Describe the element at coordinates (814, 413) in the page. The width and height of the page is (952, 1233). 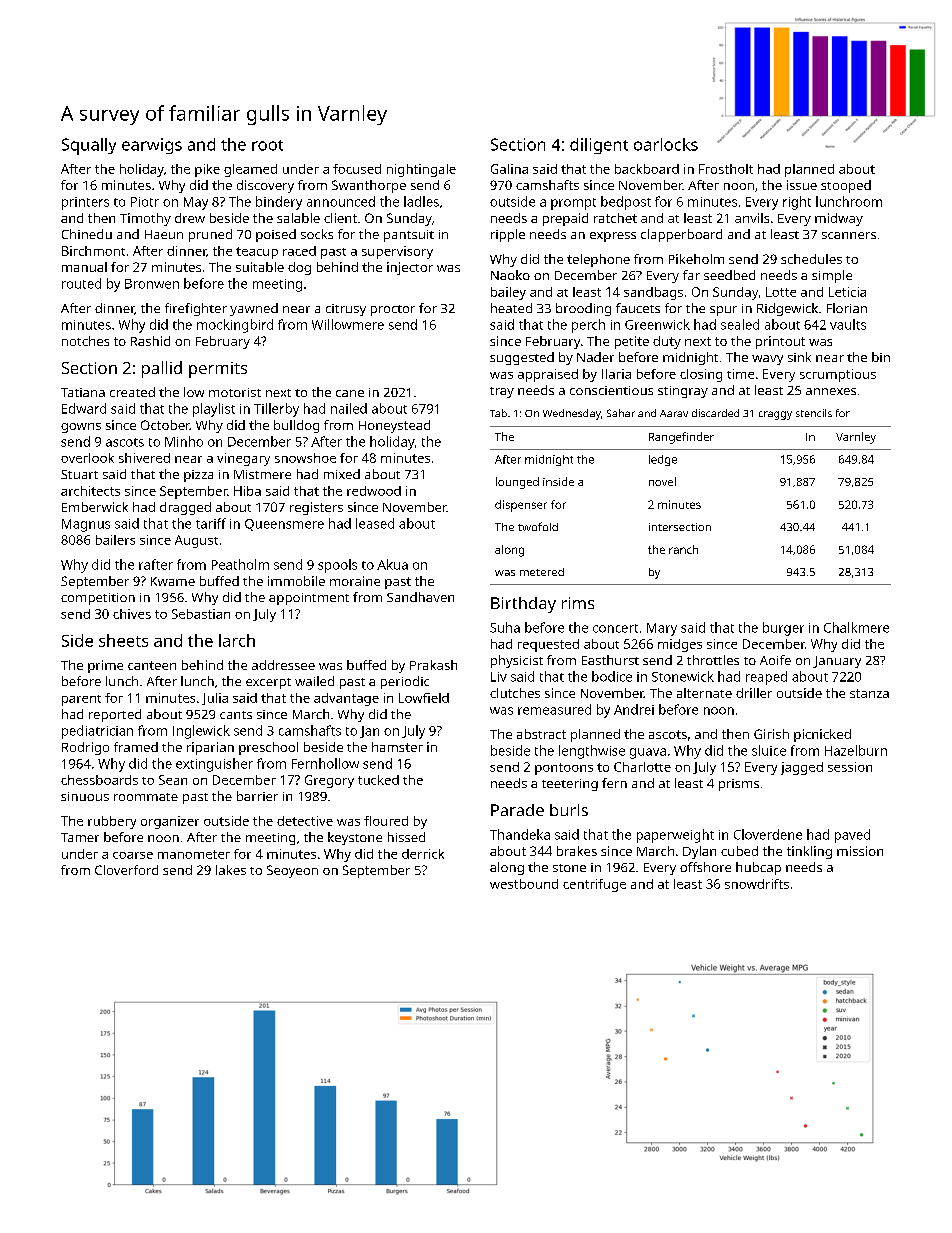
I see `stencils` at that location.
